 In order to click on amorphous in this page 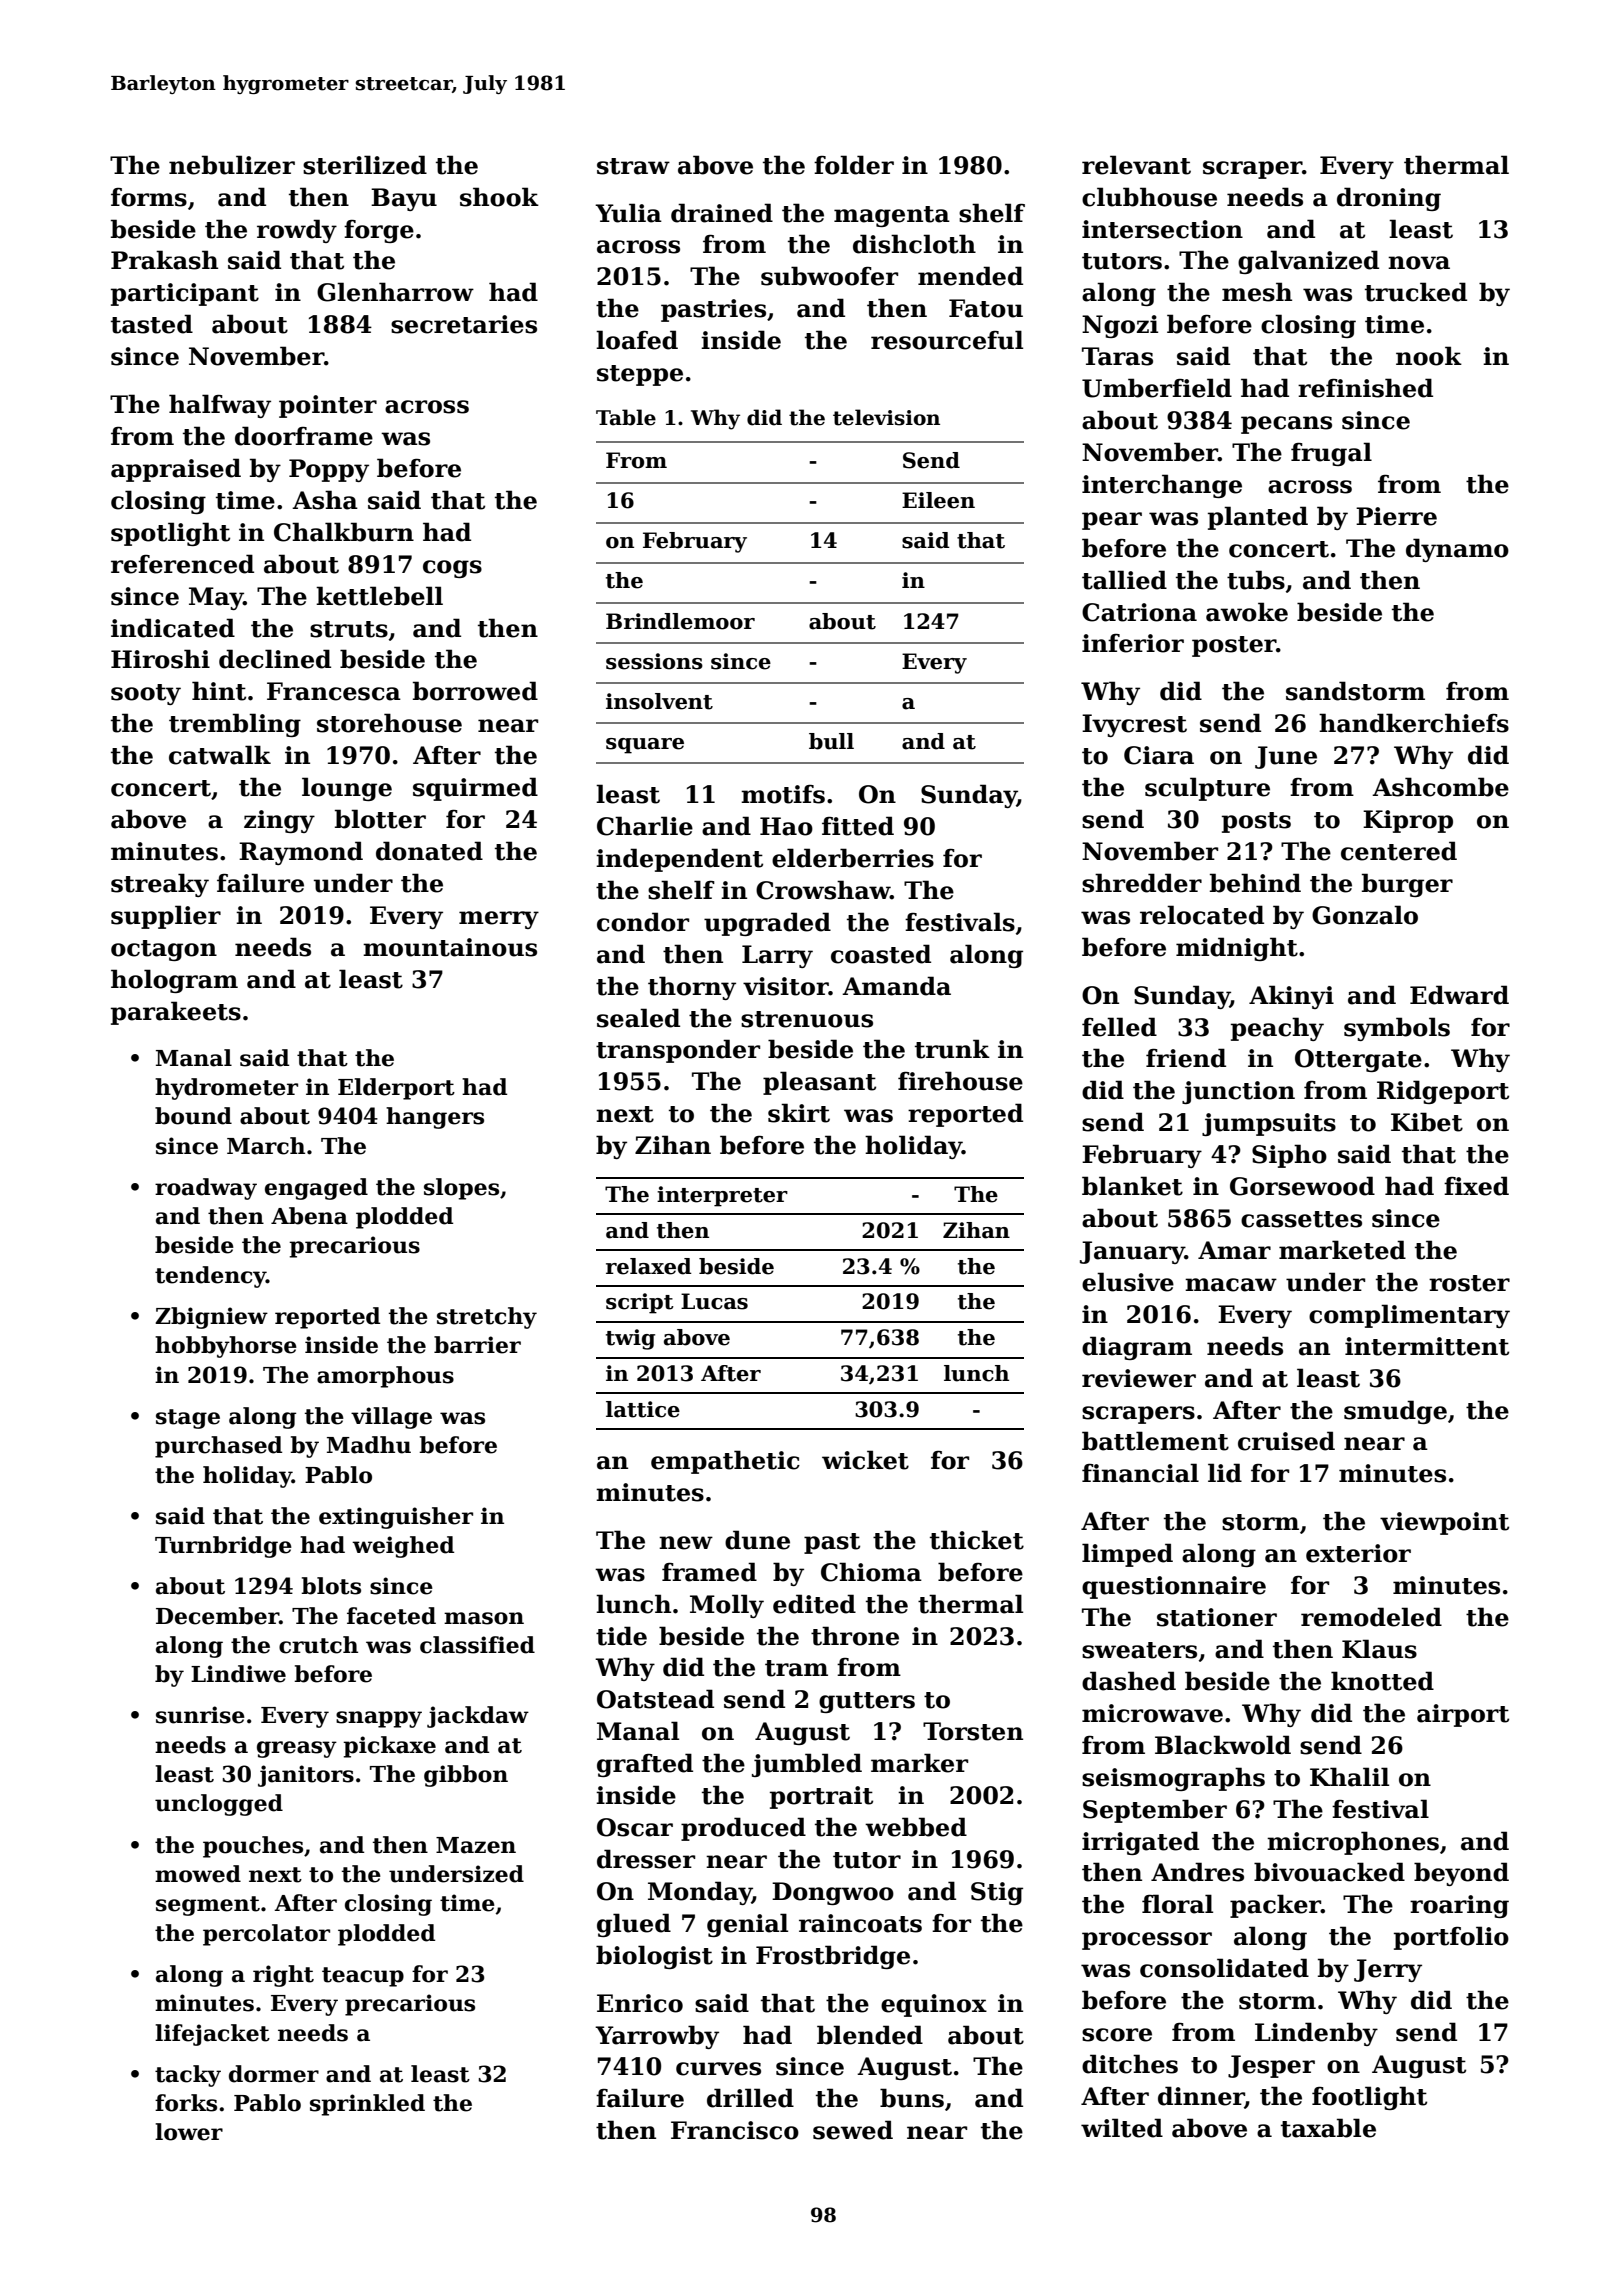, I will do `click(385, 1377)`.
